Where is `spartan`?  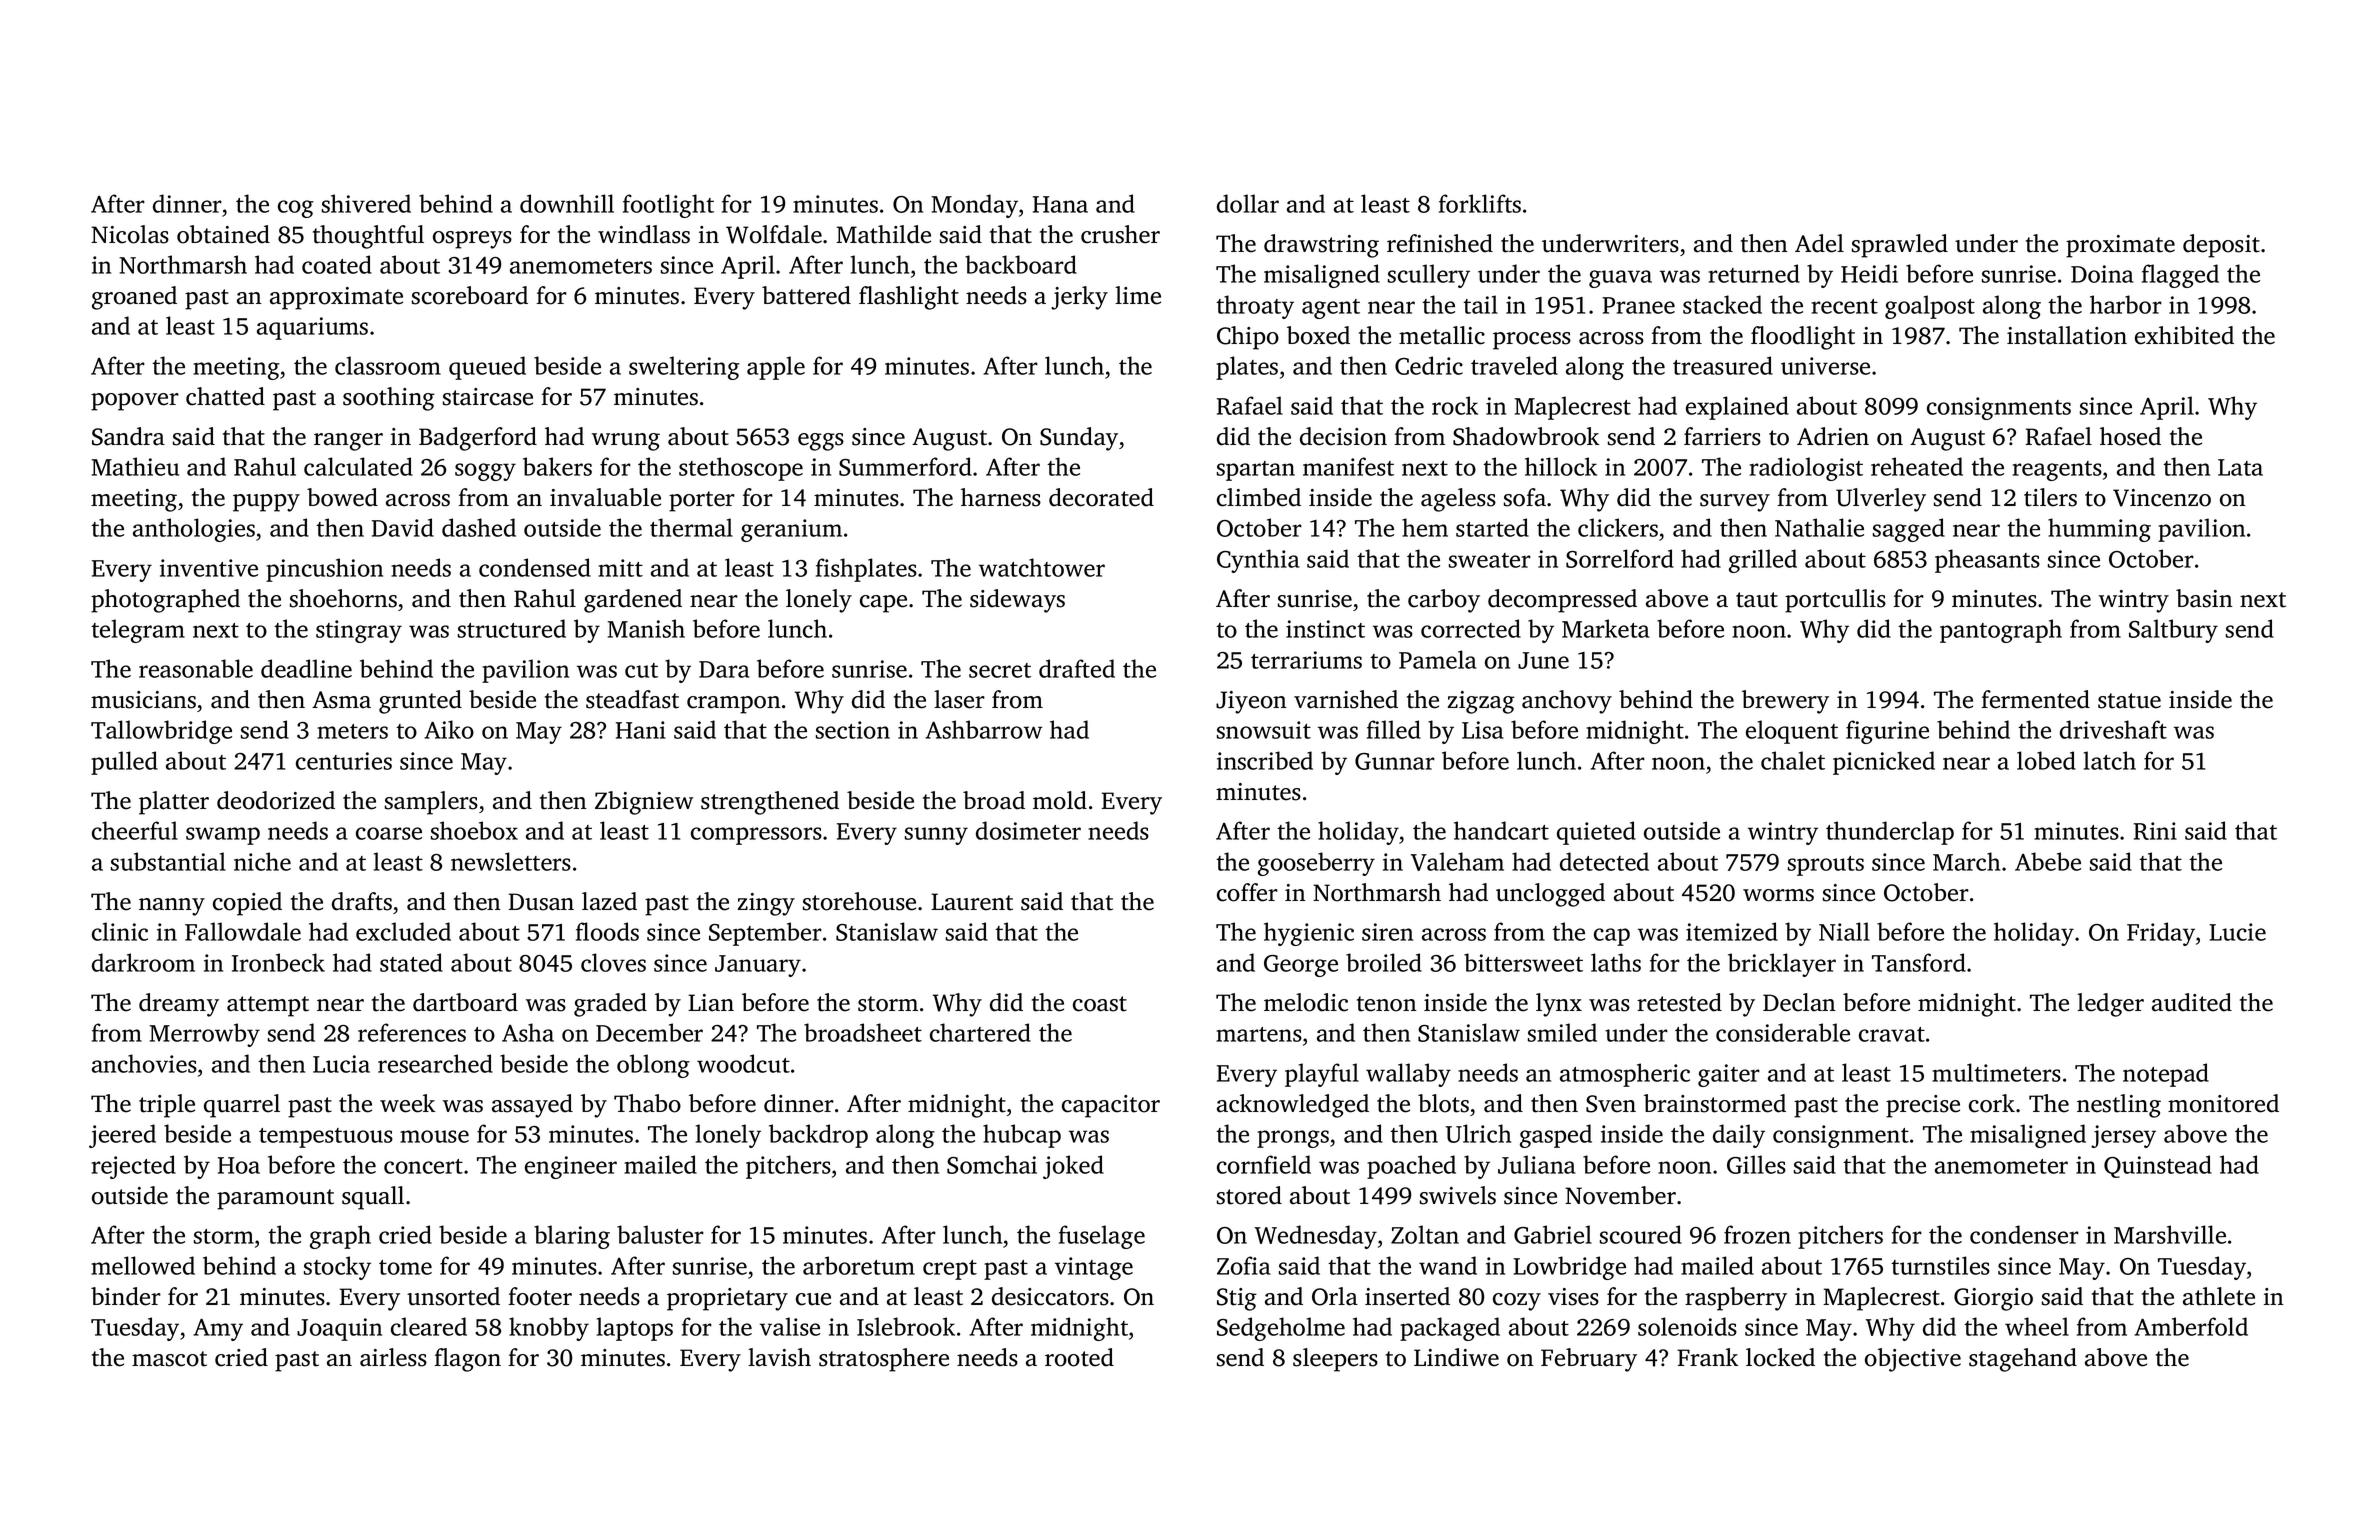 spartan is located at coordinates (1256, 471).
